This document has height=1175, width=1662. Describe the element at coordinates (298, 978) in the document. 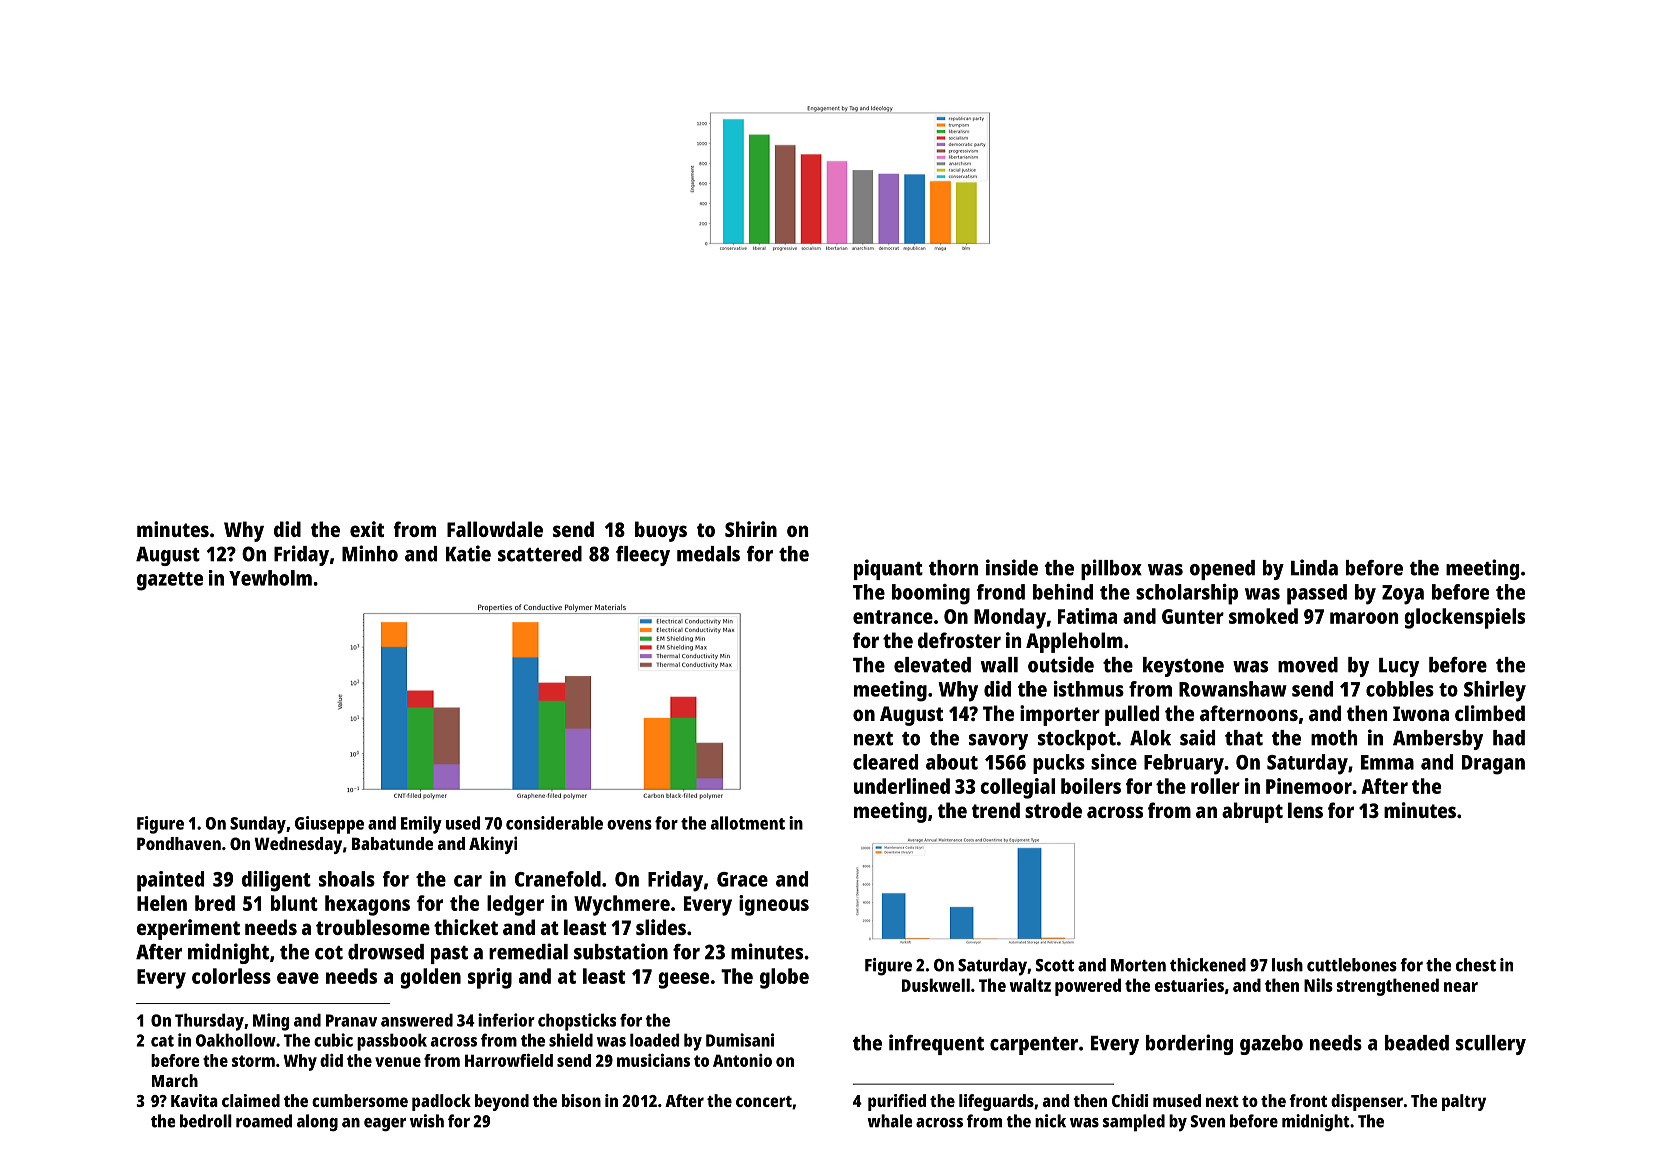

I see `eave` at that location.
